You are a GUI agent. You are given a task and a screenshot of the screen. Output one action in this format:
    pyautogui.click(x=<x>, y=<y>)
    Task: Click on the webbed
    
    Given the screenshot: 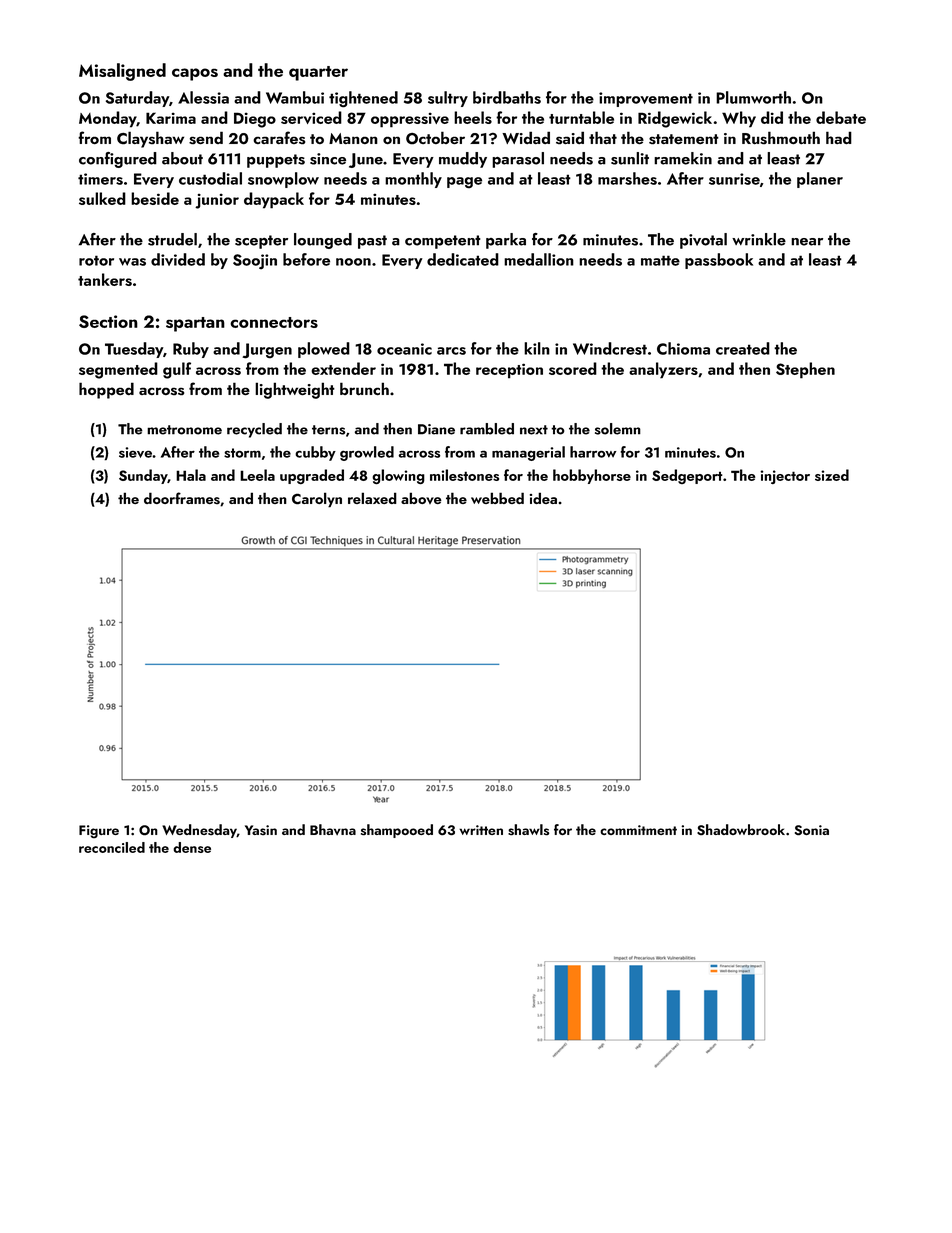 What is the action you would take?
    pyautogui.click(x=497, y=498)
